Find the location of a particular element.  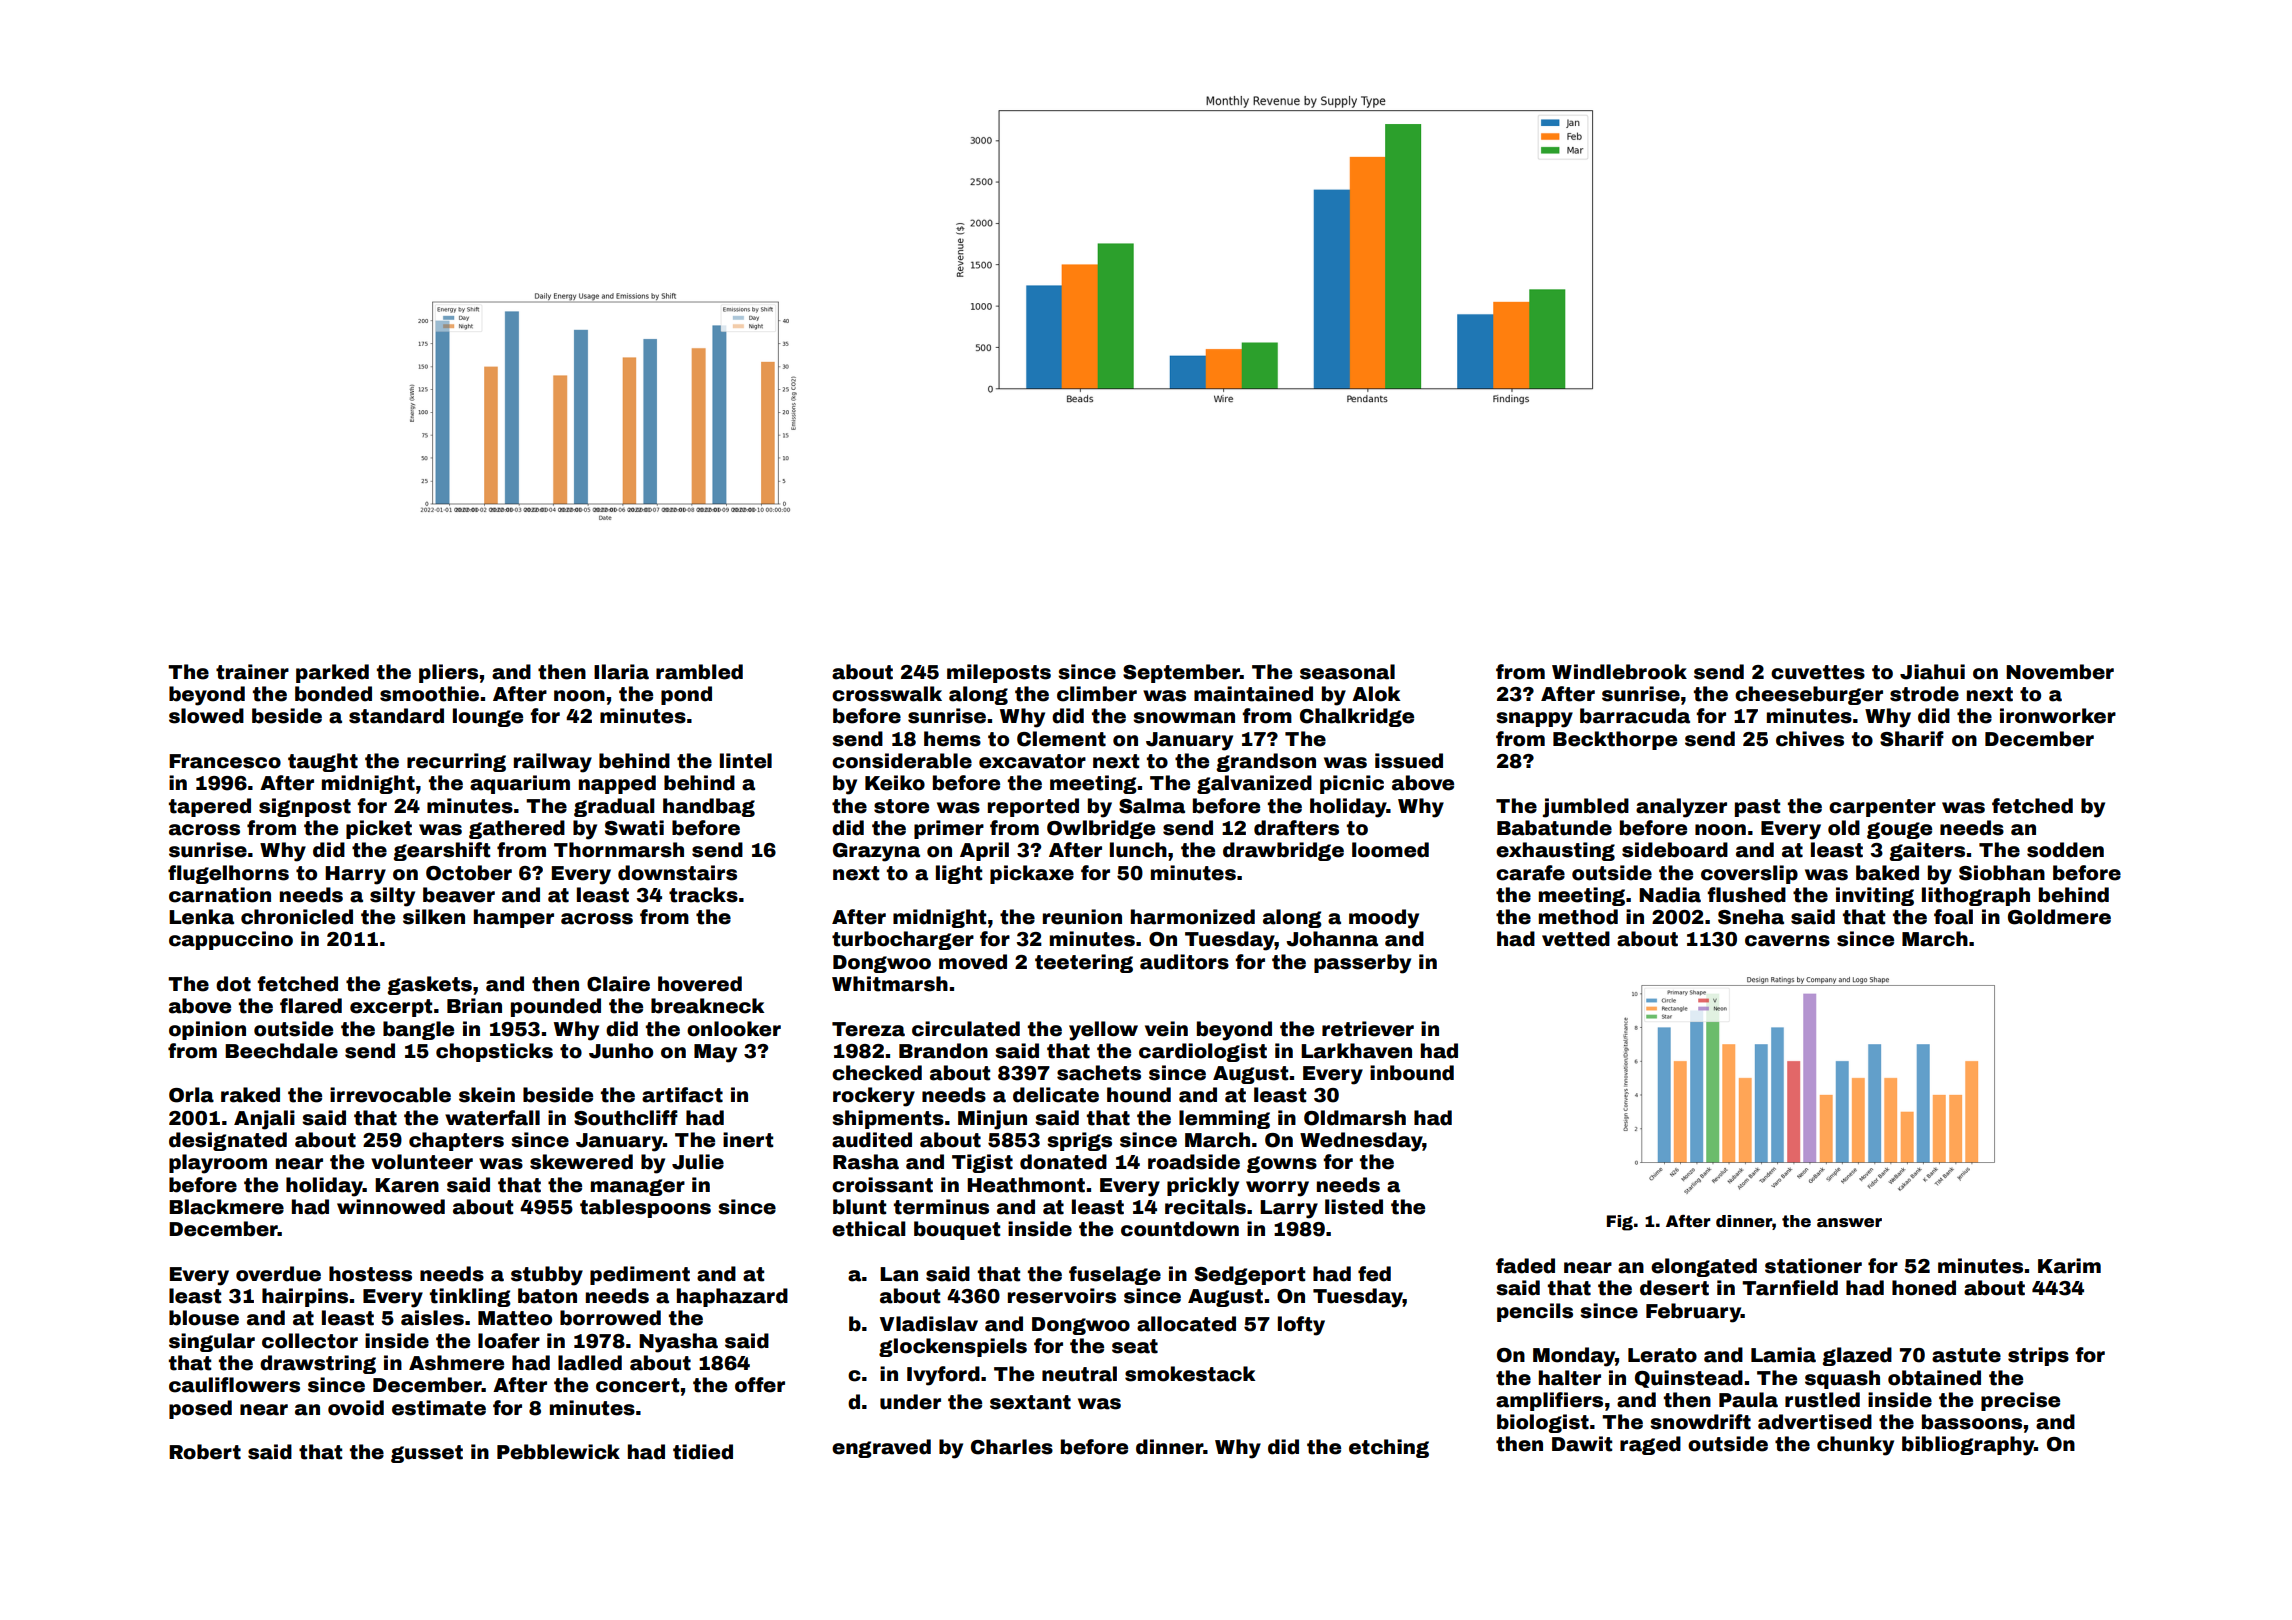

auditors is located at coordinates (1184, 962).
